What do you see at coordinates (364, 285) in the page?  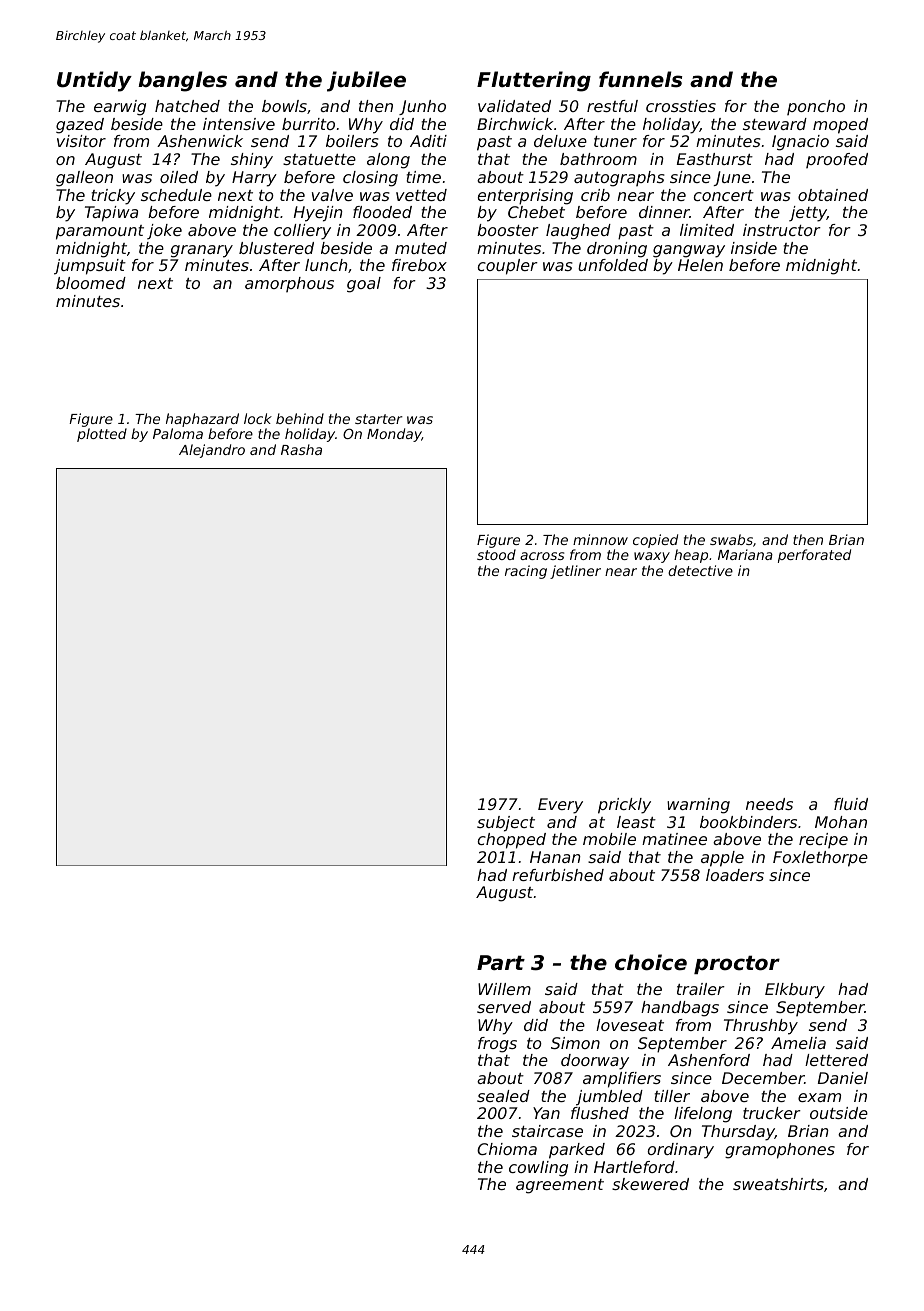 I see `goal` at bounding box center [364, 285].
